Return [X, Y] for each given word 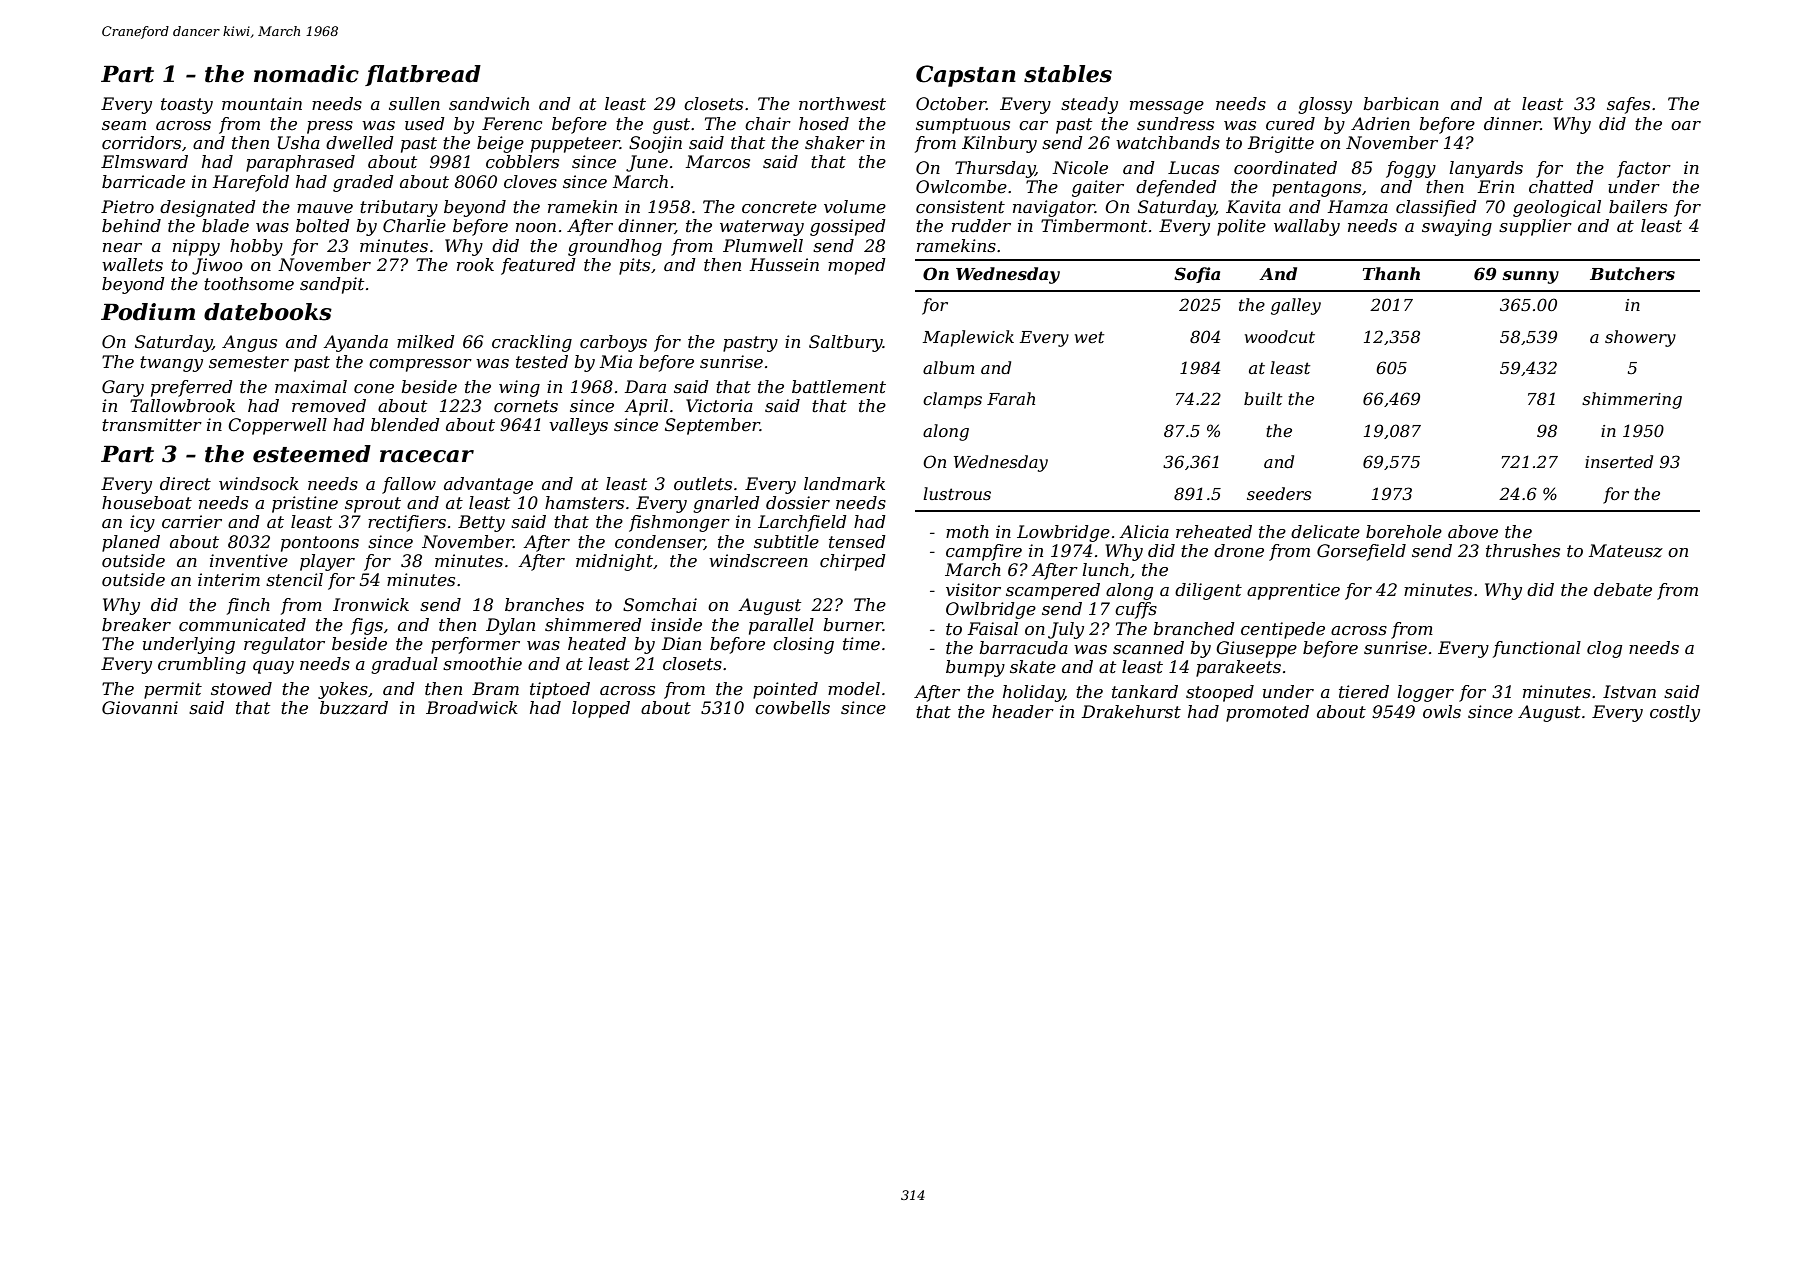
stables [1068, 74]
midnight [614, 562]
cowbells [792, 707]
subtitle [786, 542]
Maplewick [968, 338]
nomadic [306, 74]
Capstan [966, 76]
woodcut [1280, 336]
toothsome [249, 284]
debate [1623, 589]
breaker [136, 625]
